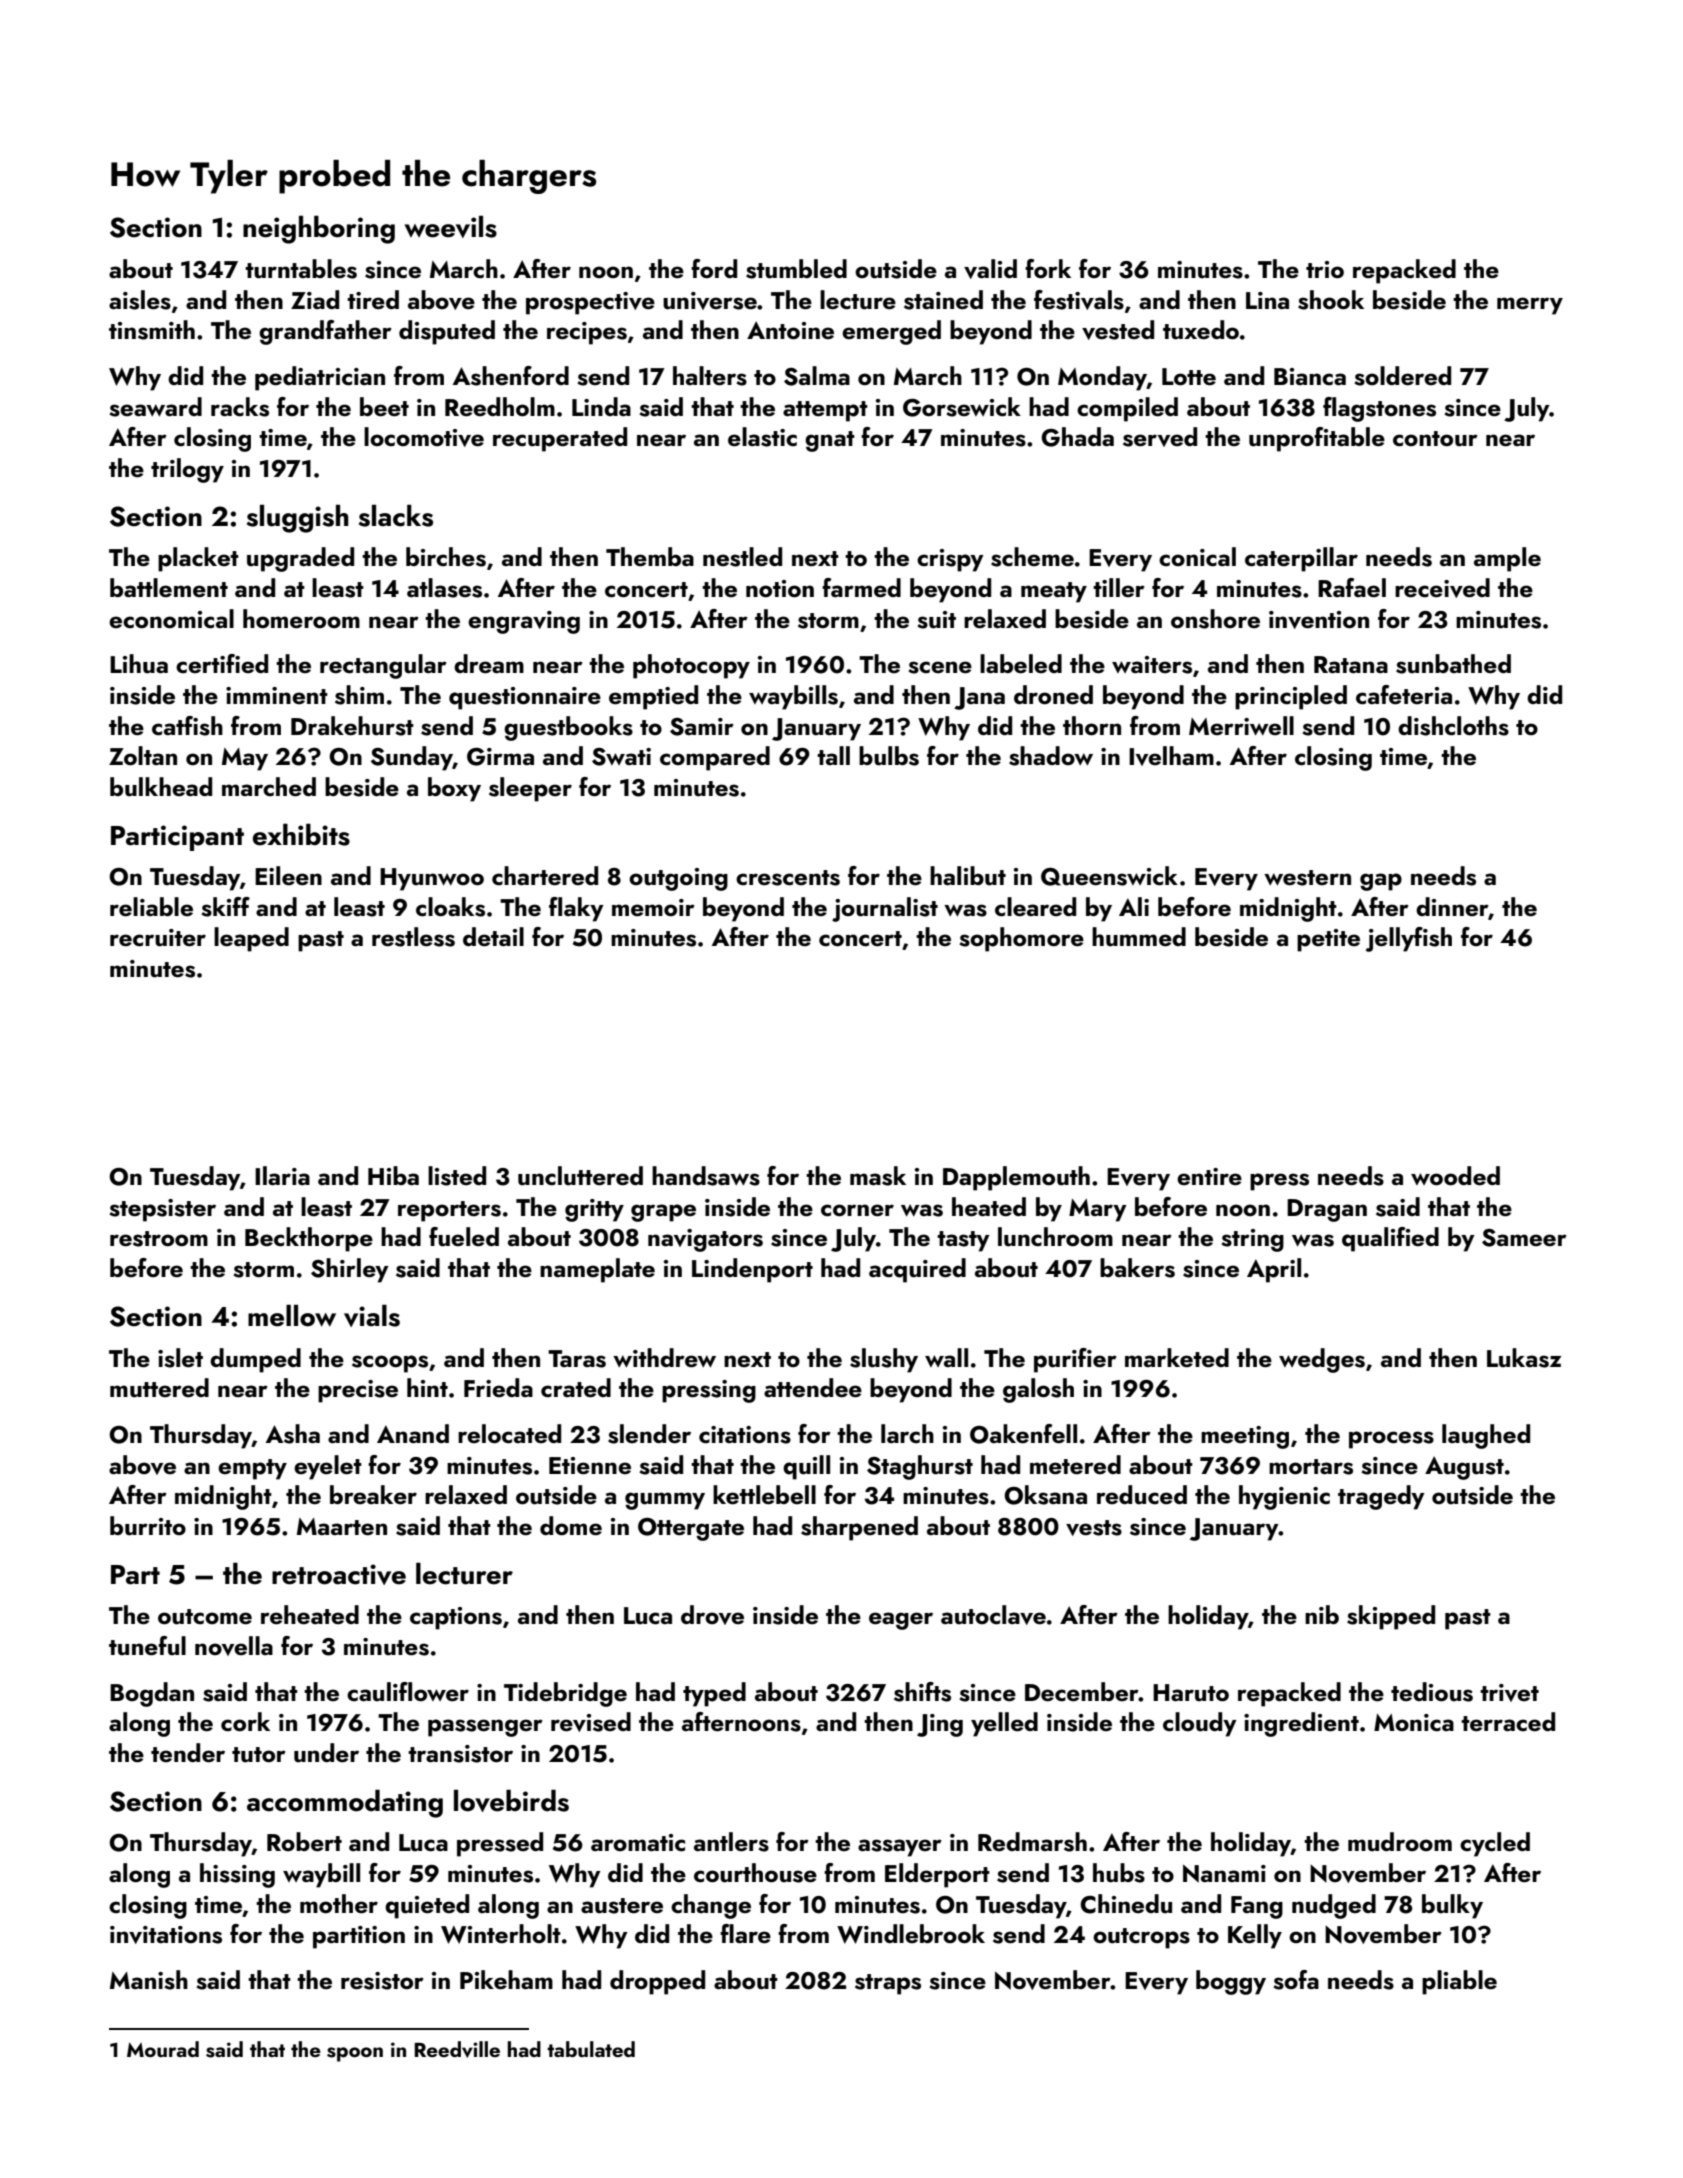  Describe the element at coordinates (1053, 694) in the page. I see `droned` at that location.
